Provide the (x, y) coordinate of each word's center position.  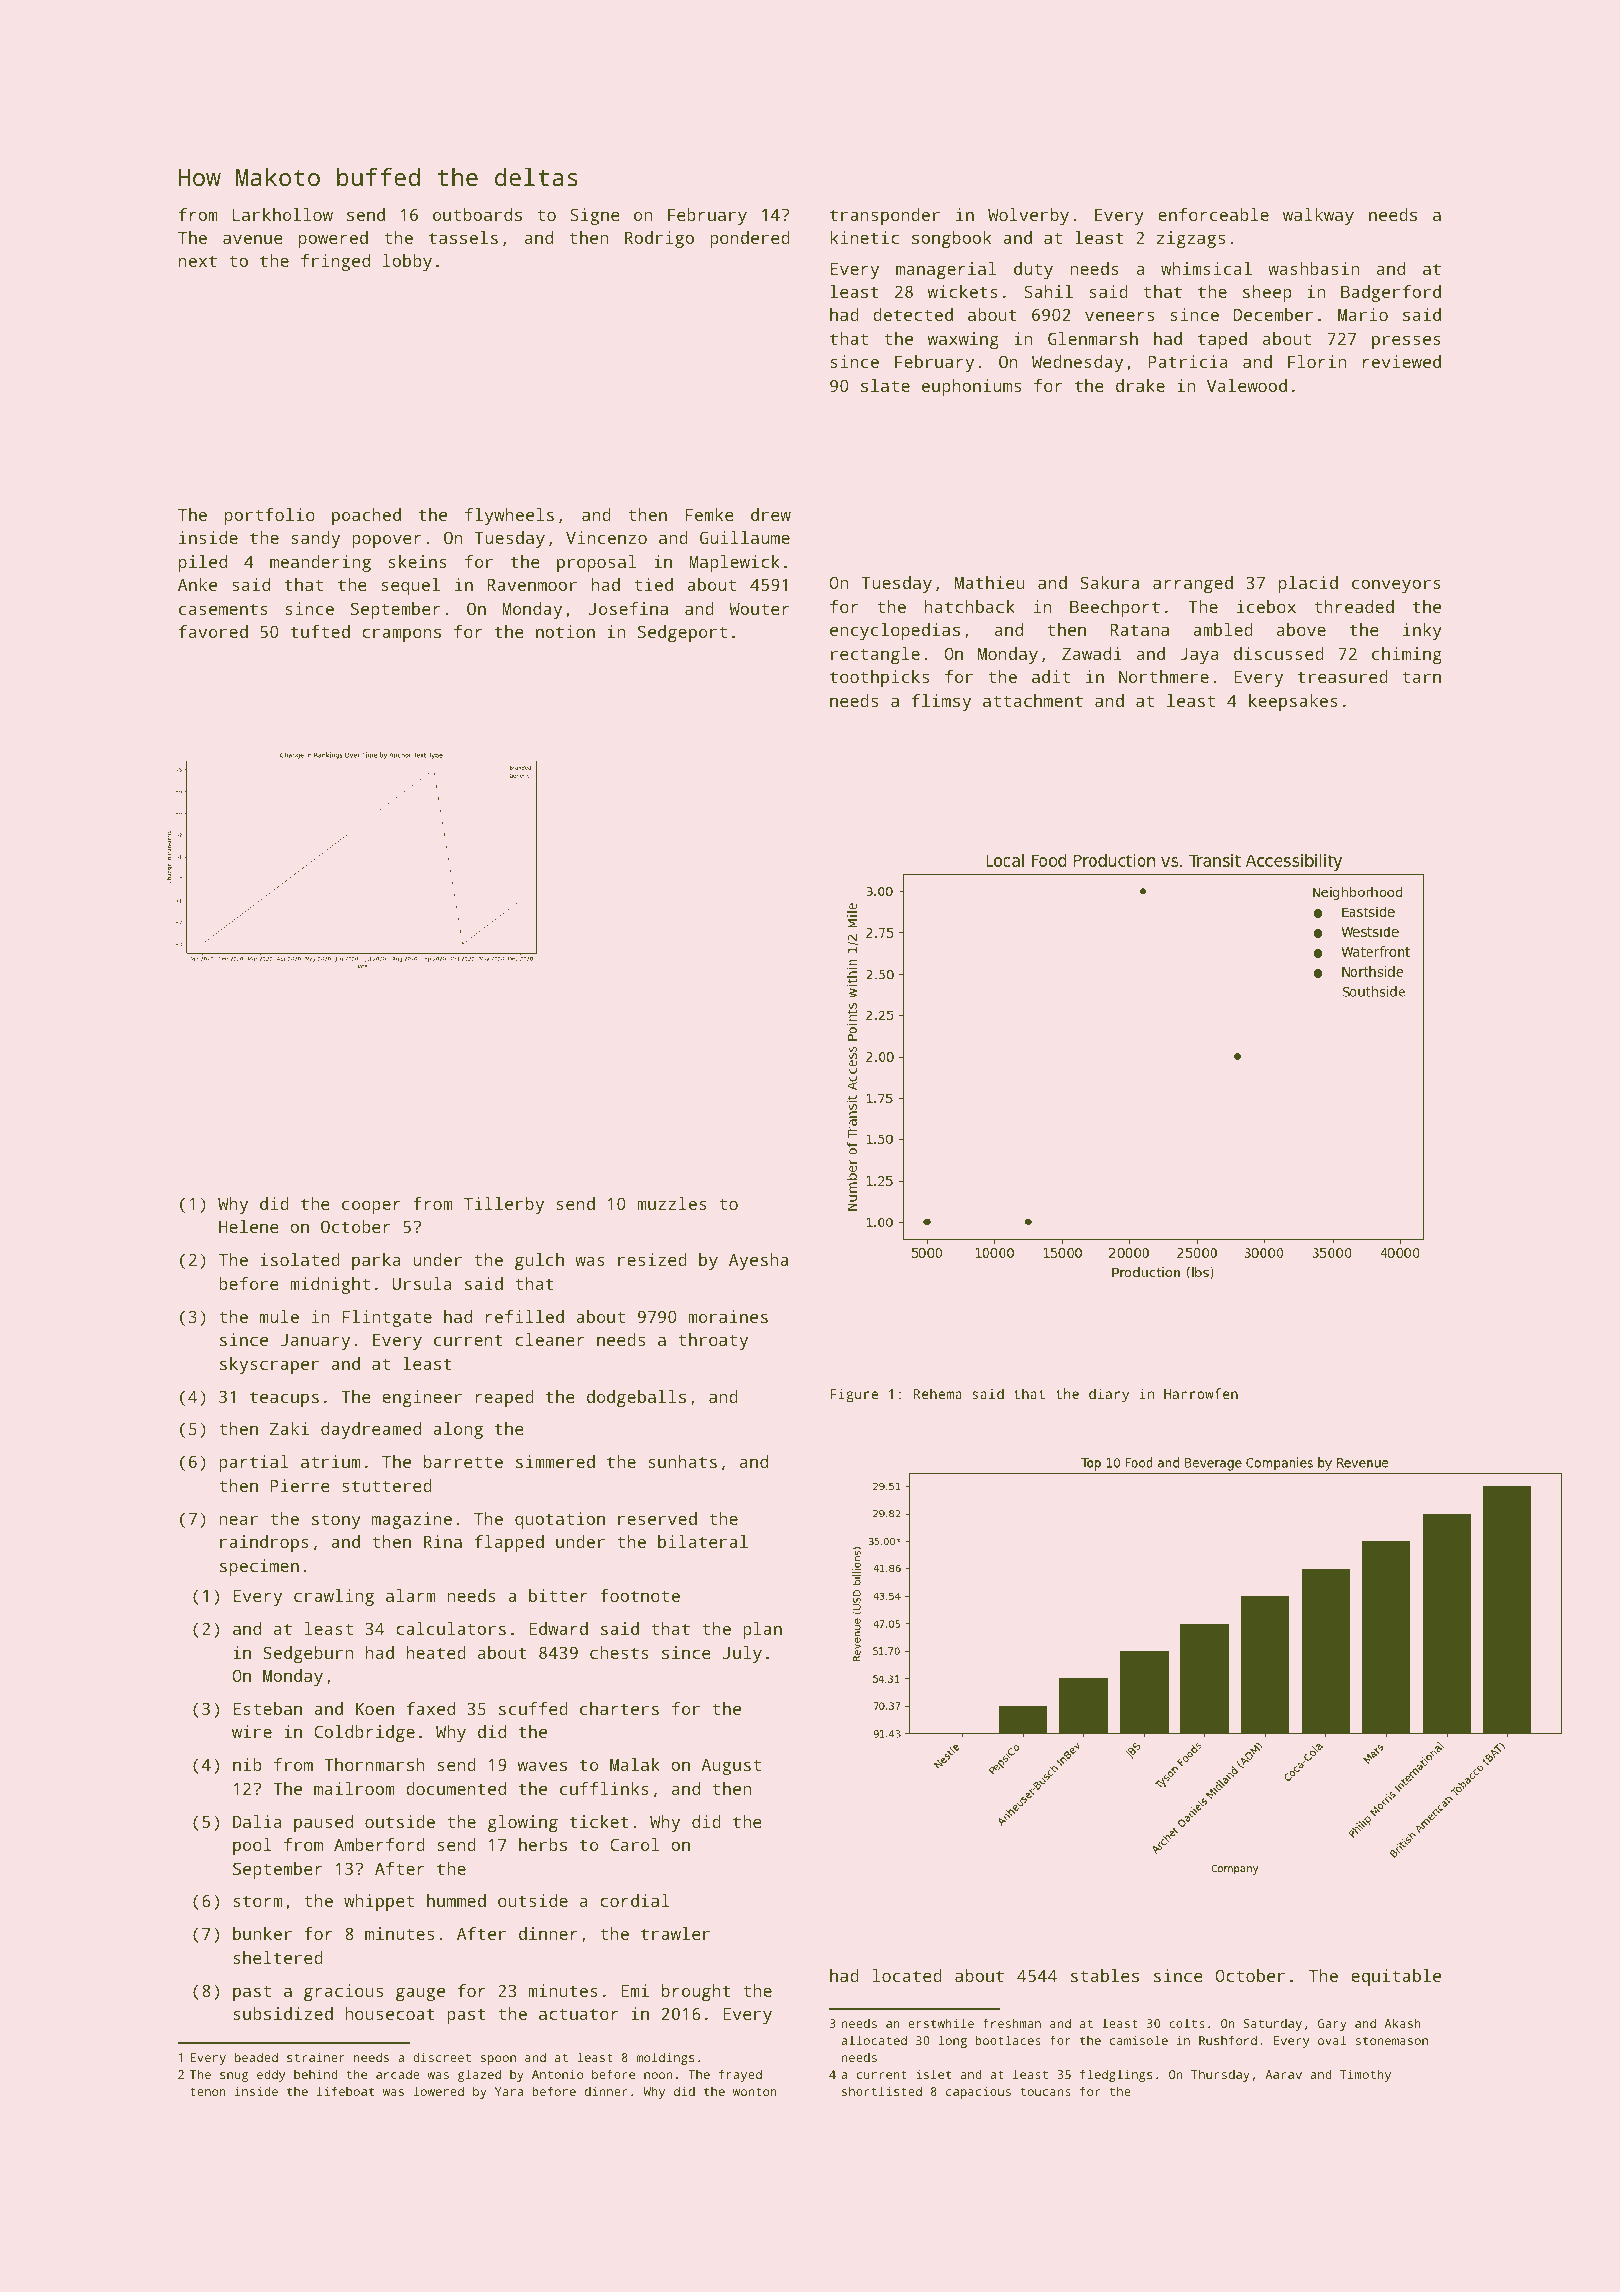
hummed (456, 1900)
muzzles (672, 1203)
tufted (320, 631)
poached (366, 516)
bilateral (703, 1541)
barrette (463, 1461)
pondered (750, 239)
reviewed (1402, 361)
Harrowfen (1201, 1393)
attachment (1033, 700)
